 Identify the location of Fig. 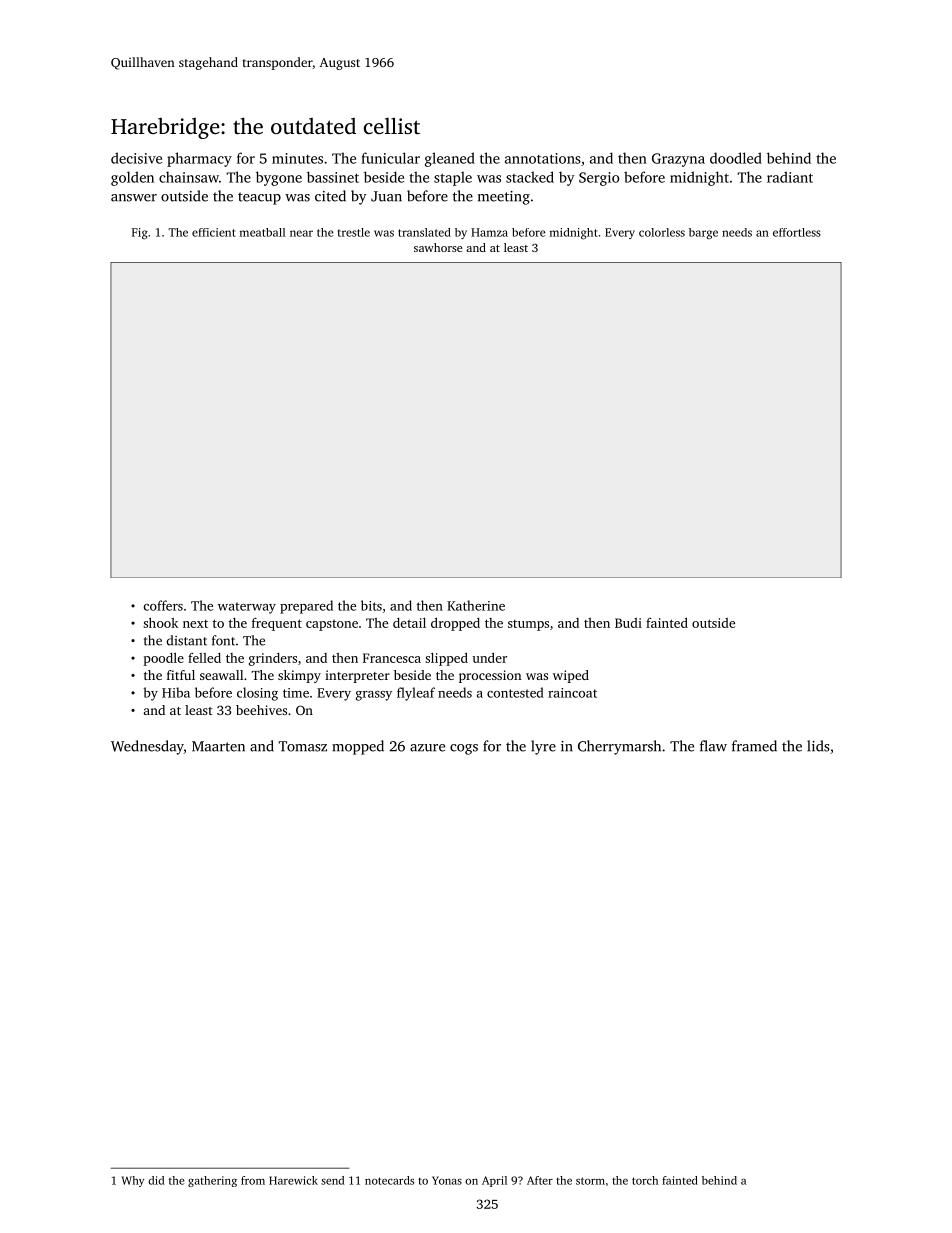
(140, 233).
